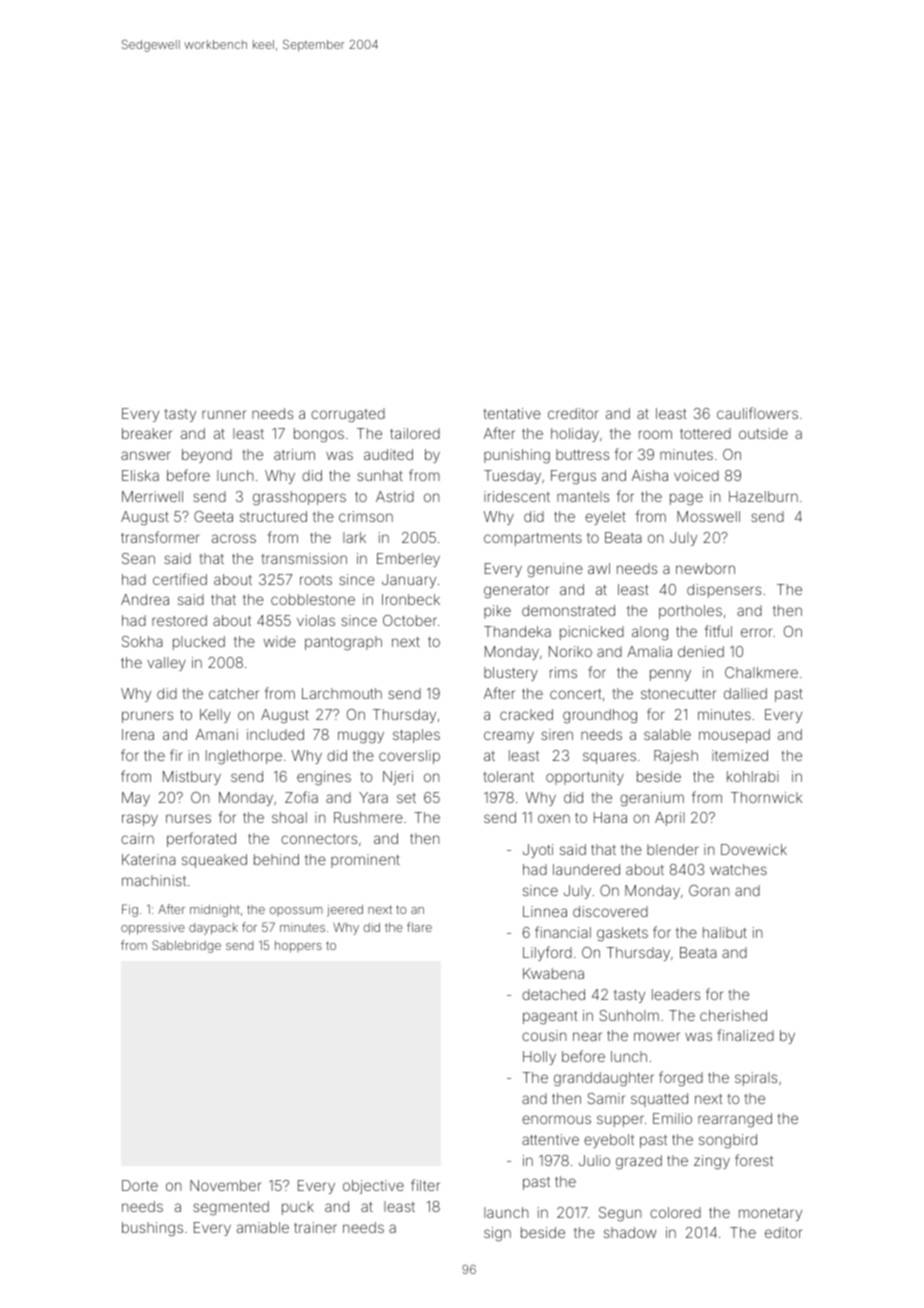 The height and width of the image is (1308, 924). What do you see at coordinates (425, 1185) in the image?
I see `filter` at bounding box center [425, 1185].
